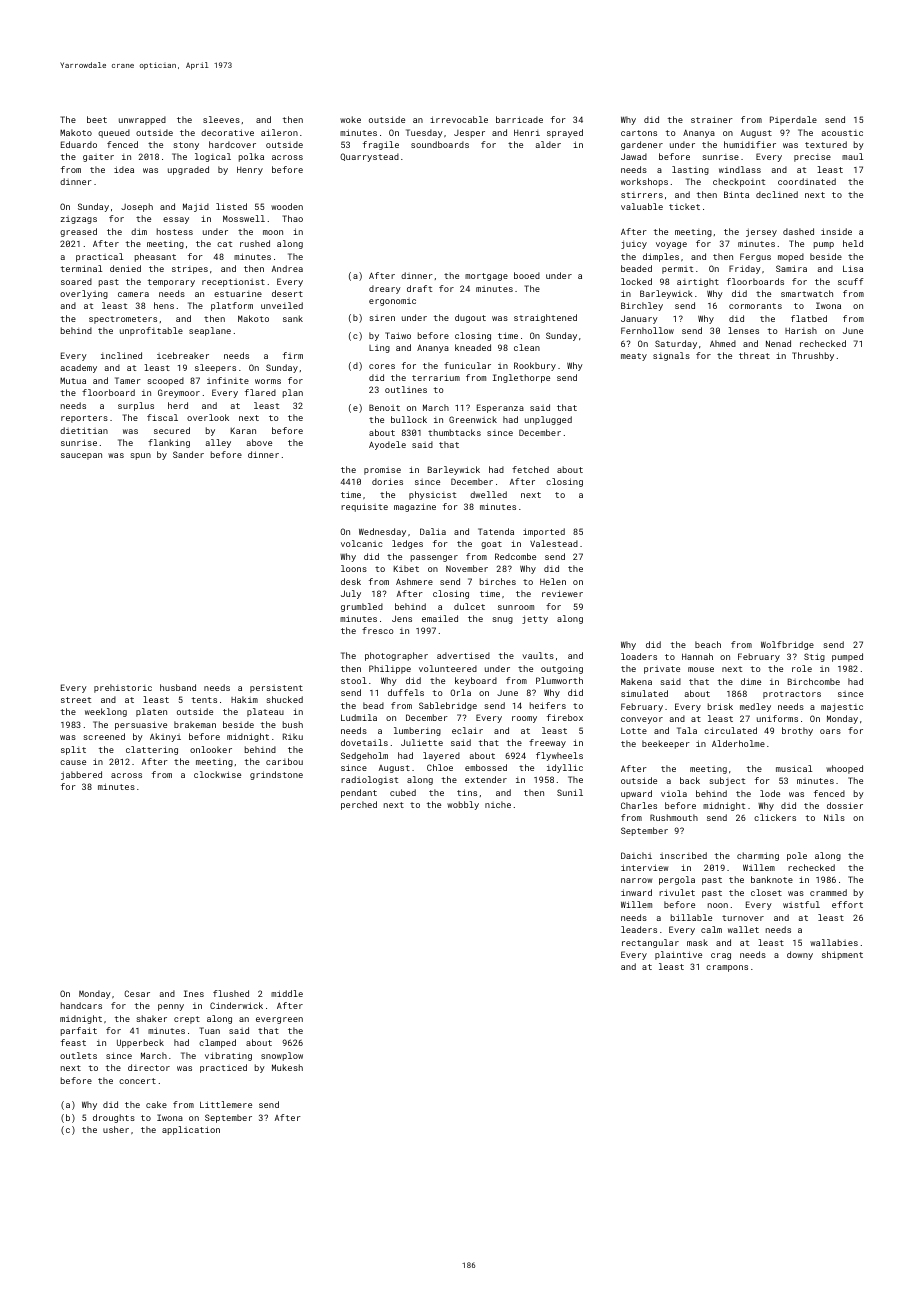  I want to click on rectangular, so click(650, 943).
